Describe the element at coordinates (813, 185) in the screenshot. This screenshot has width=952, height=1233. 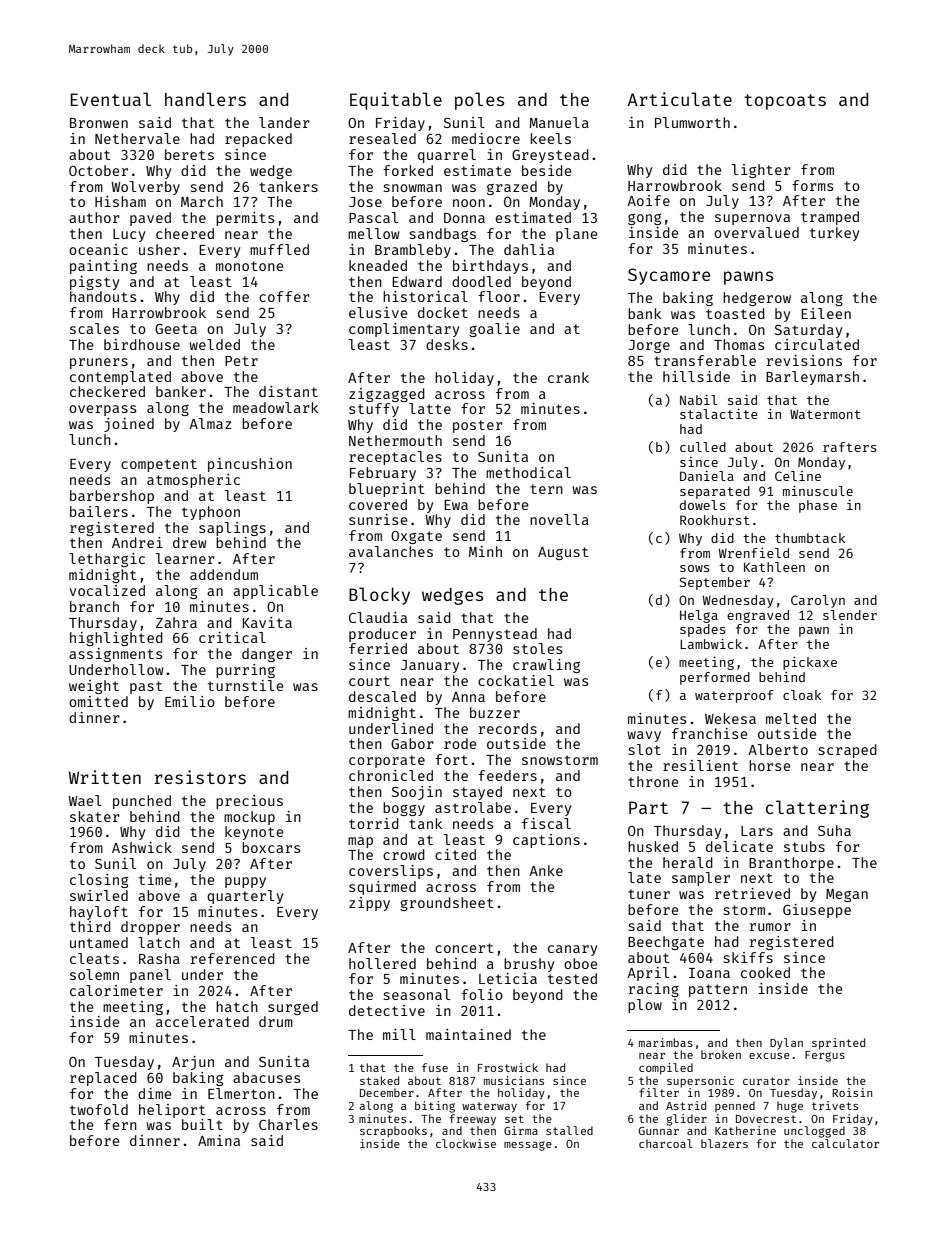
I see `forms` at that location.
